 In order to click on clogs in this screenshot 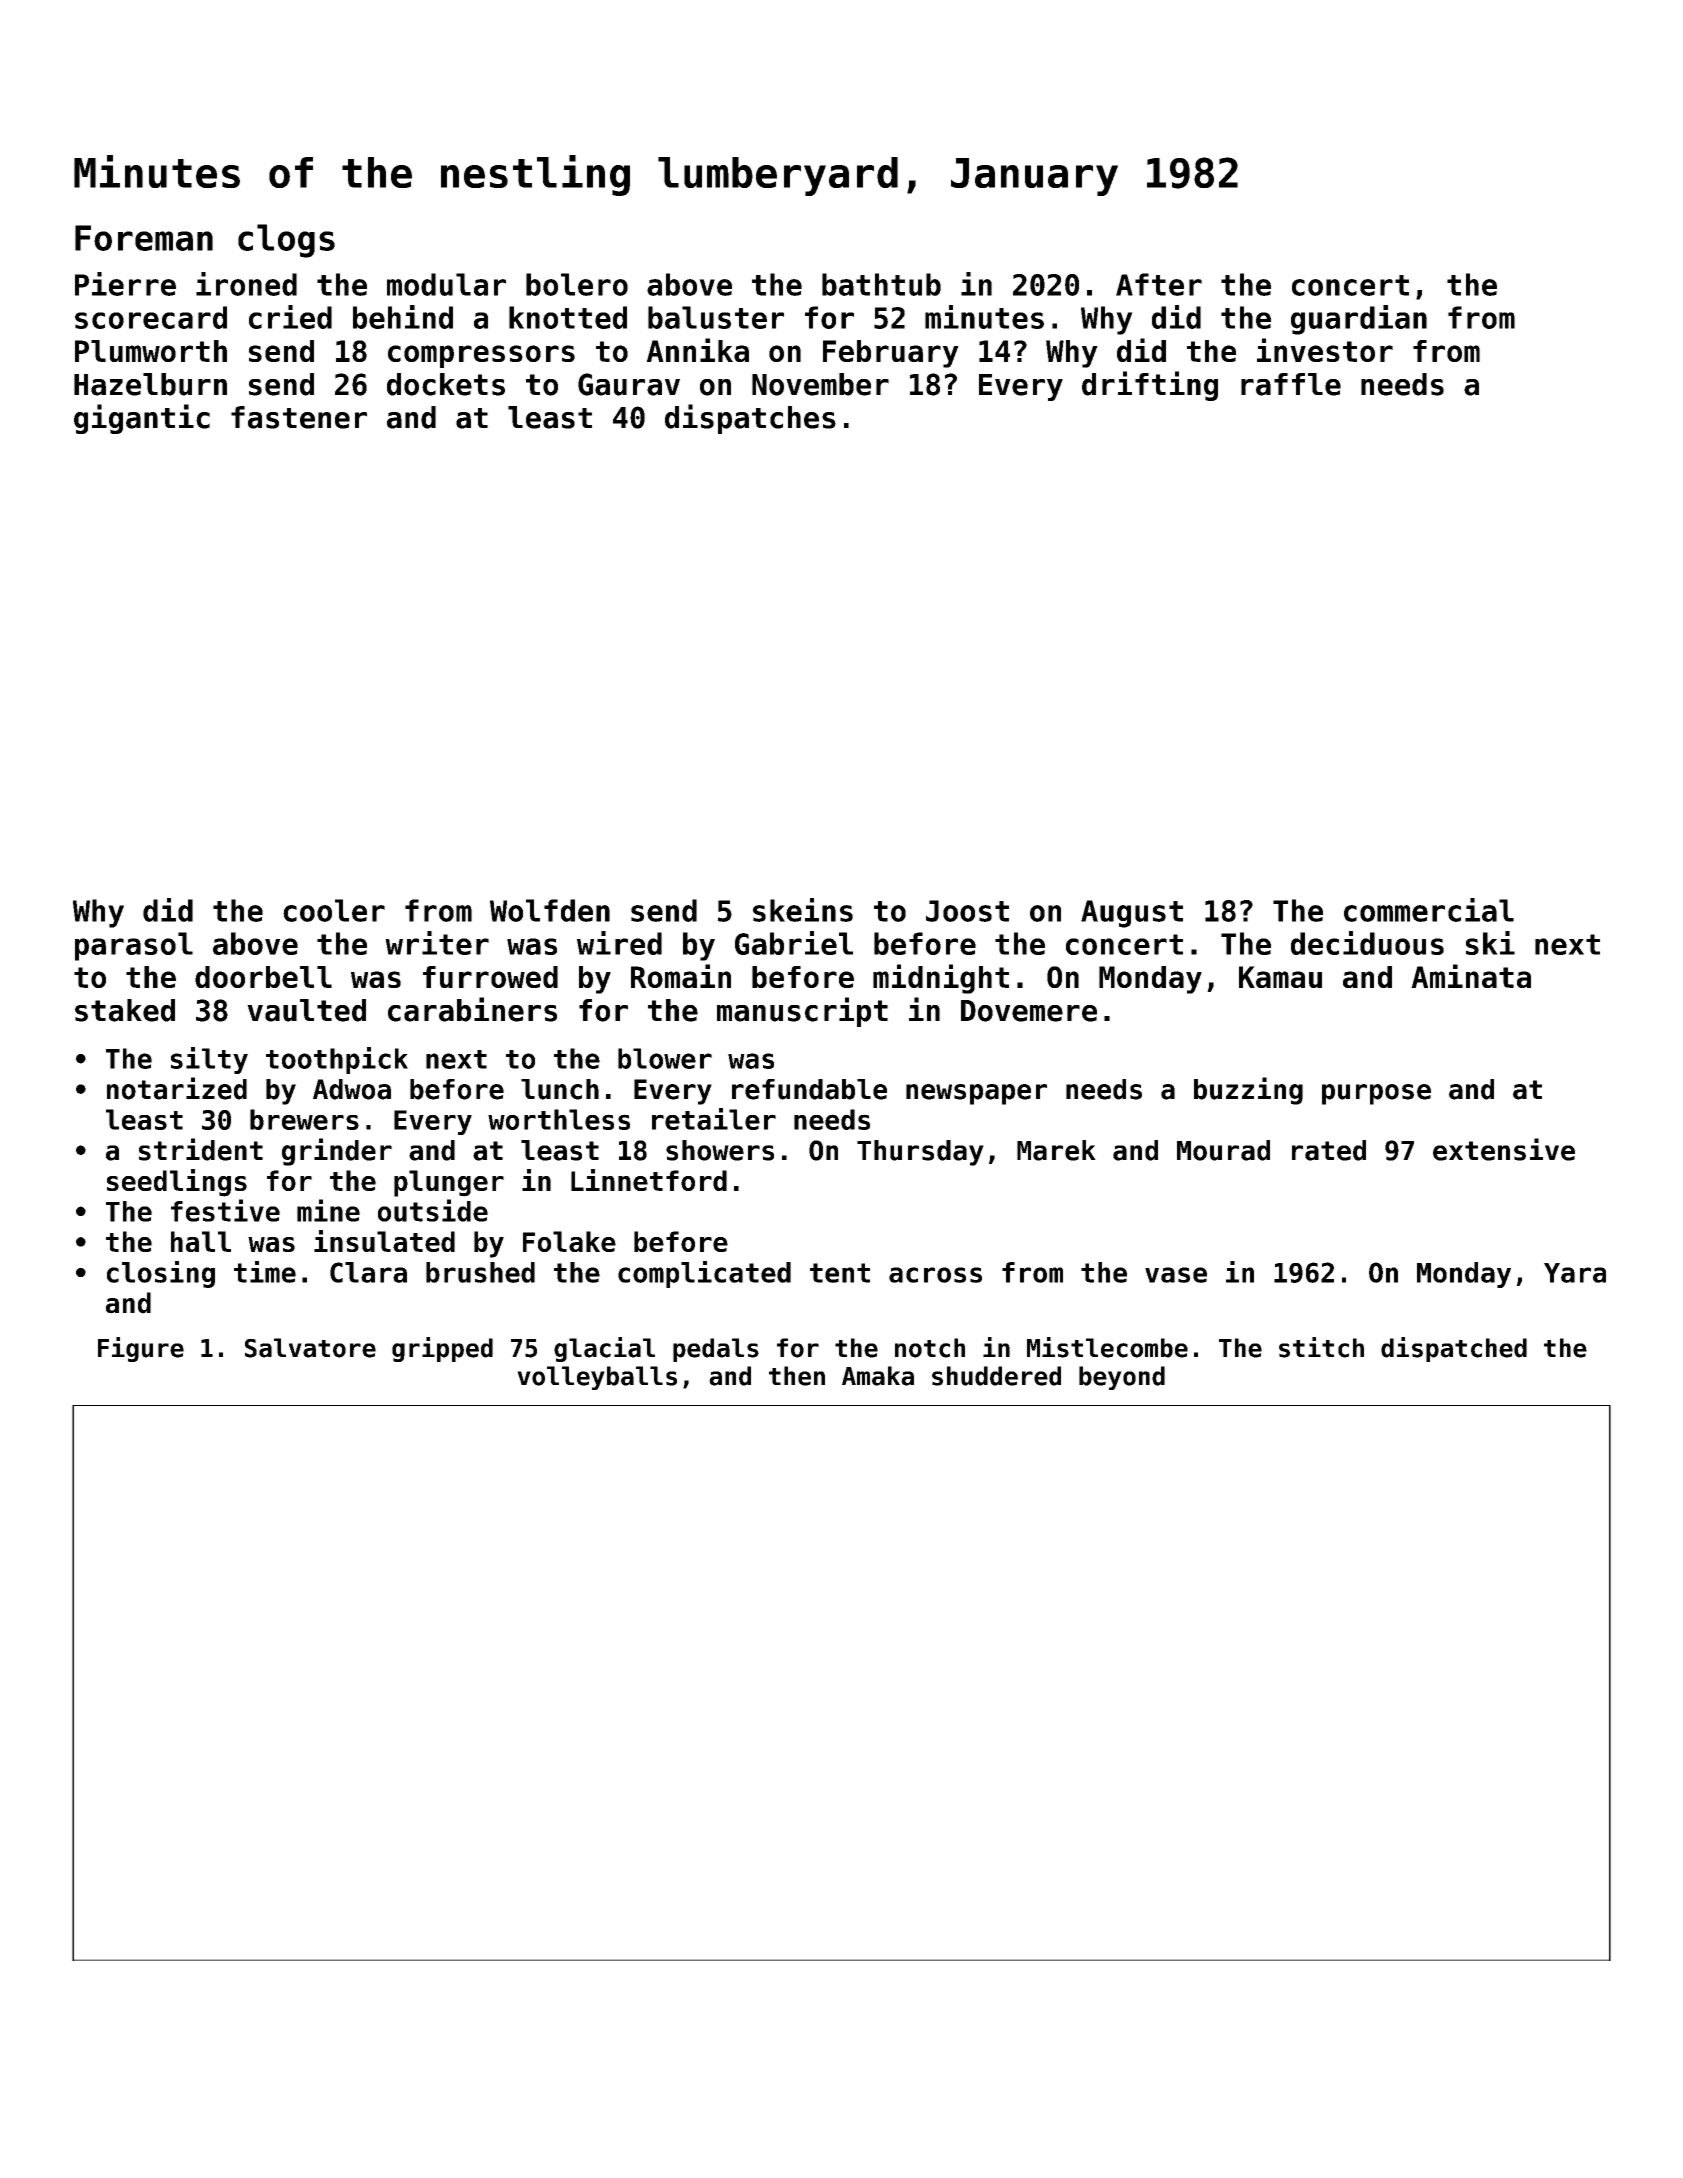, I will do `click(286, 241)`.
